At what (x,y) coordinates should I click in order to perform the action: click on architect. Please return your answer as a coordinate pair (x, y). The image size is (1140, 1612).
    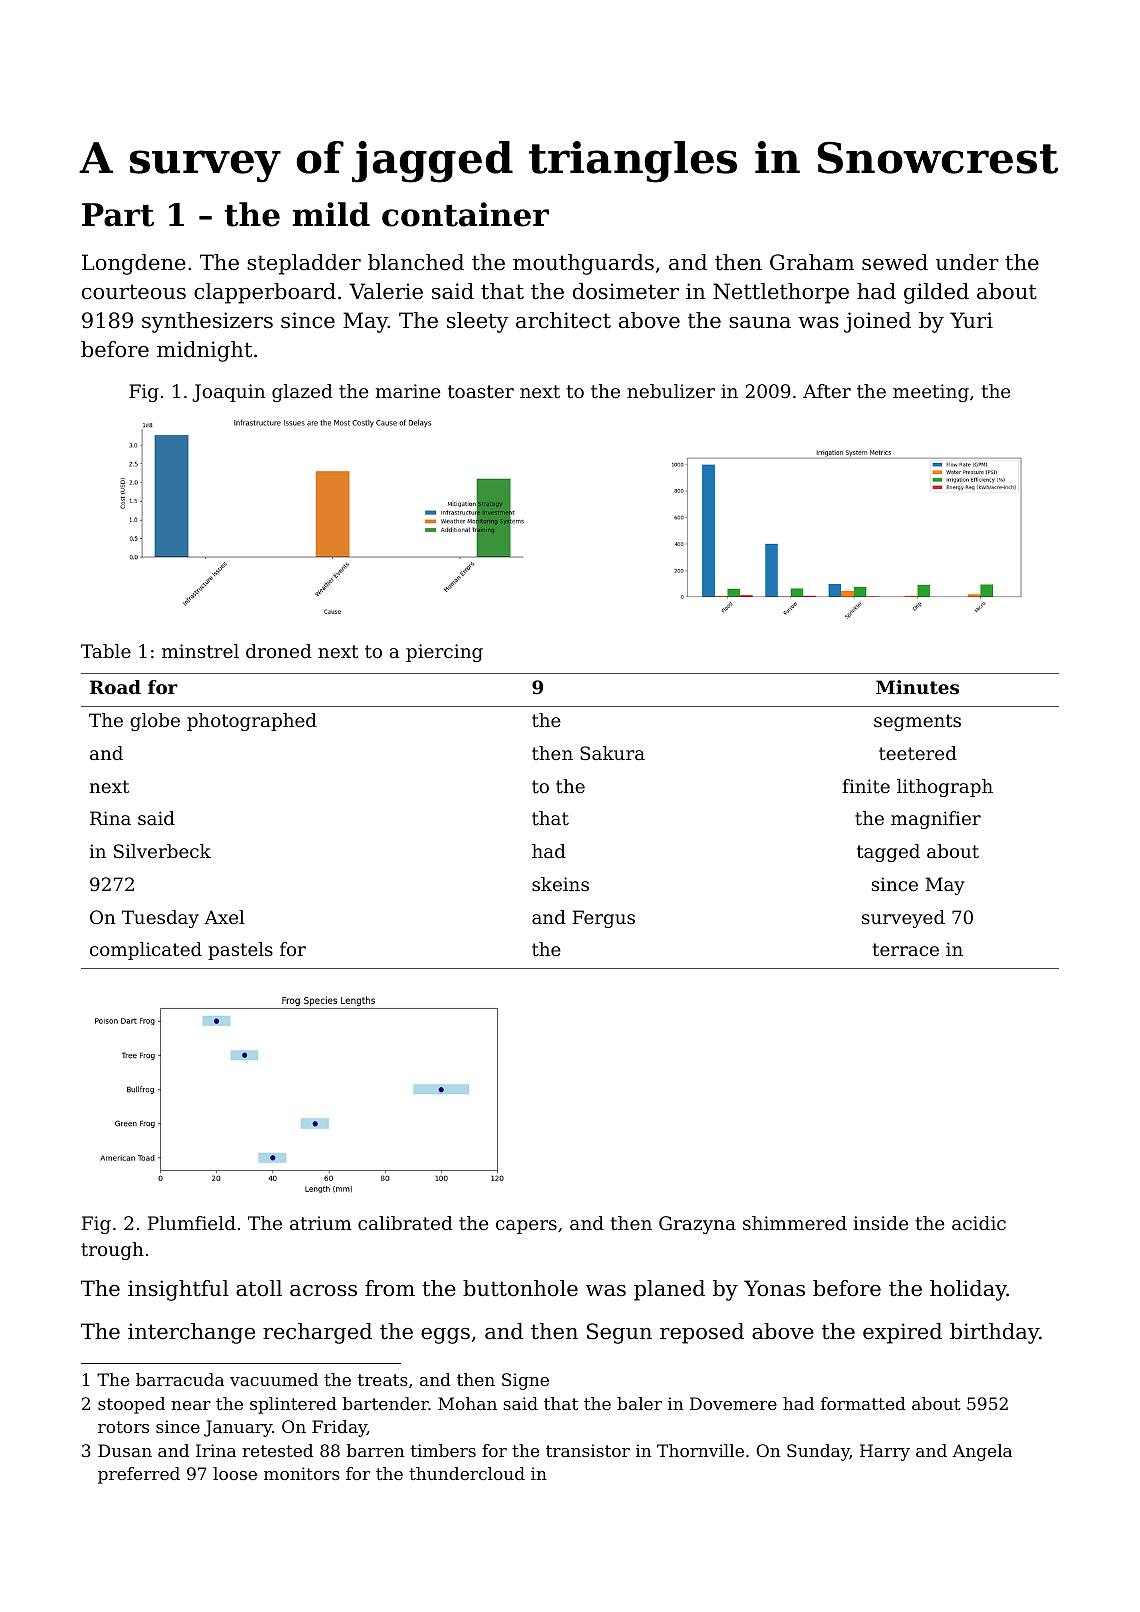
    Looking at the image, I should click on (563, 320).
